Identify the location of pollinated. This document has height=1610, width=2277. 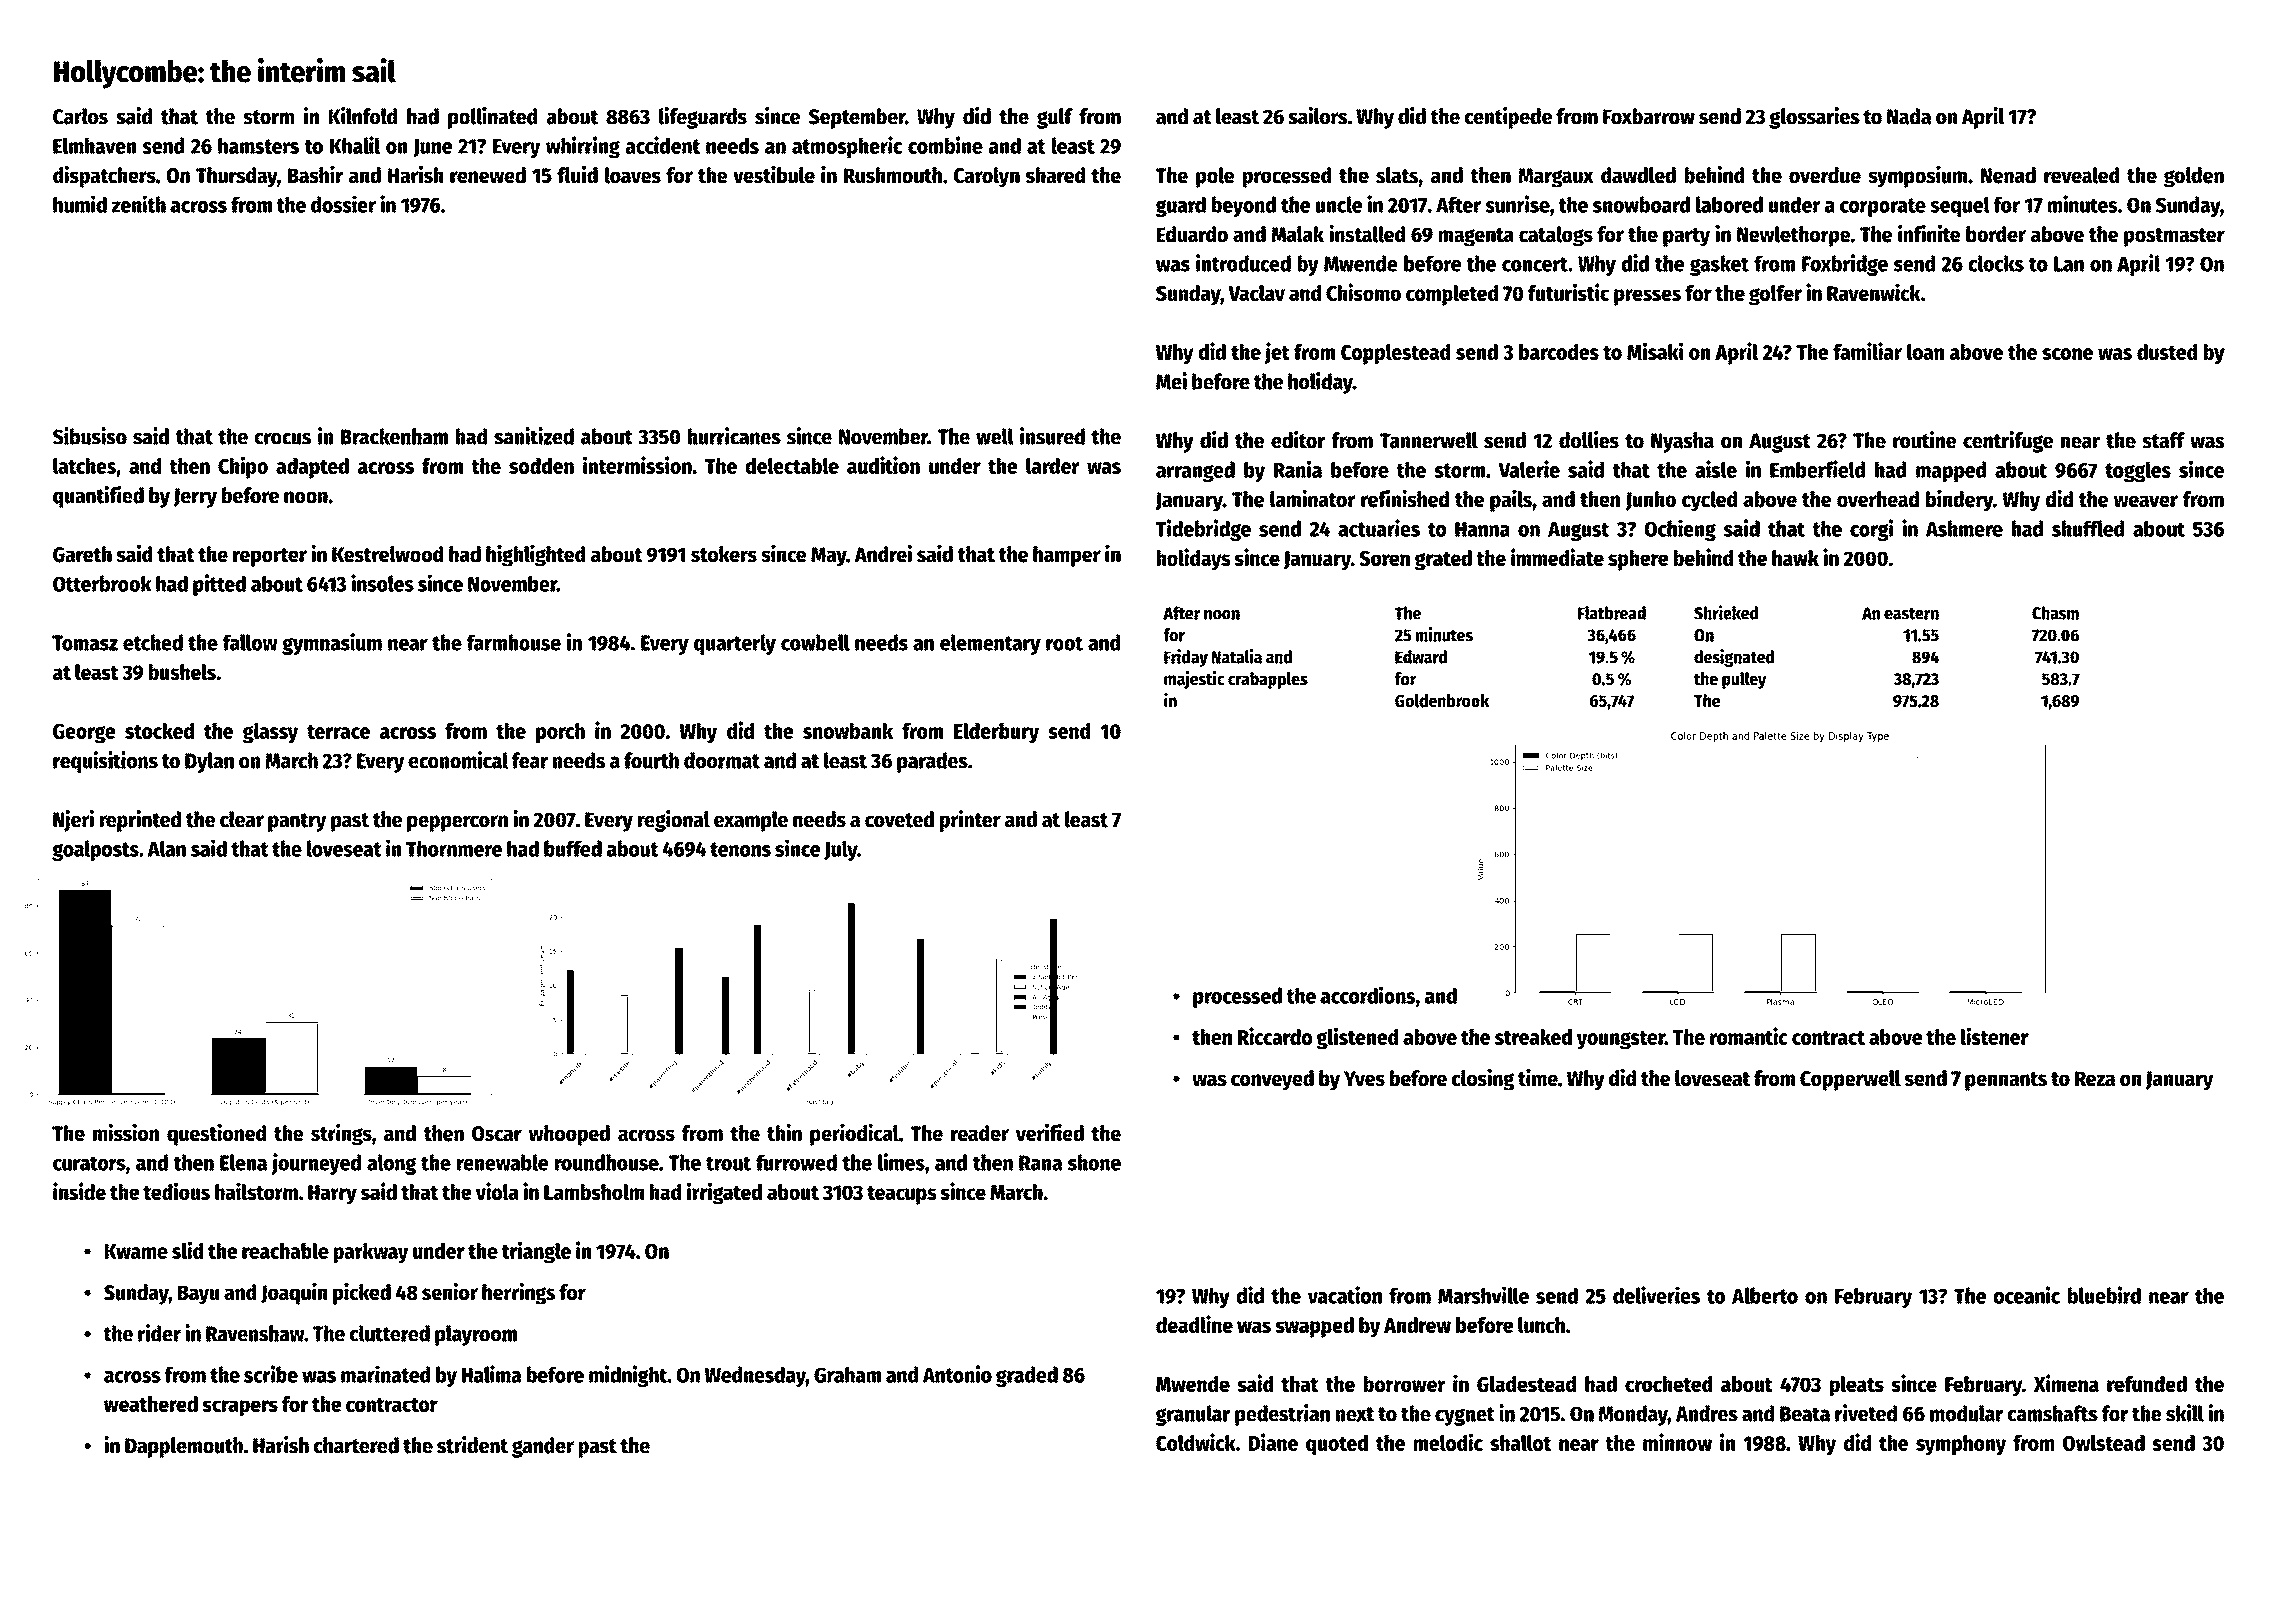
(492, 118).
